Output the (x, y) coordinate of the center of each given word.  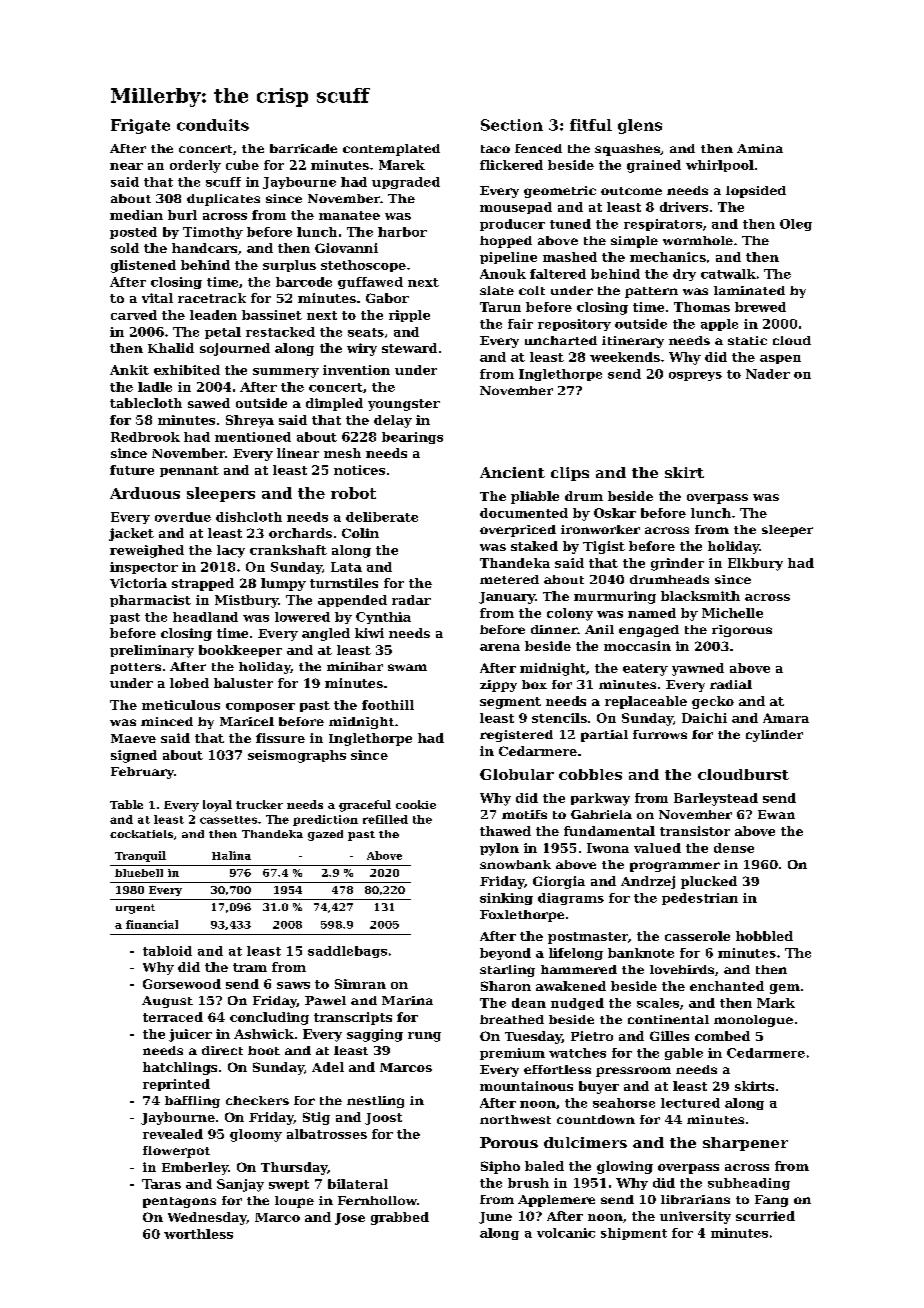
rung (424, 1037)
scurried (765, 1216)
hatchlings (180, 1068)
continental (668, 1019)
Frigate (140, 126)
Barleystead (716, 799)
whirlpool (720, 166)
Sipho (500, 1167)
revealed (173, 1134)
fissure (280, 738)
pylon (499, 849)
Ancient (512, 472)
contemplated (391, 150)
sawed (209, 403)
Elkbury (755, 564)
